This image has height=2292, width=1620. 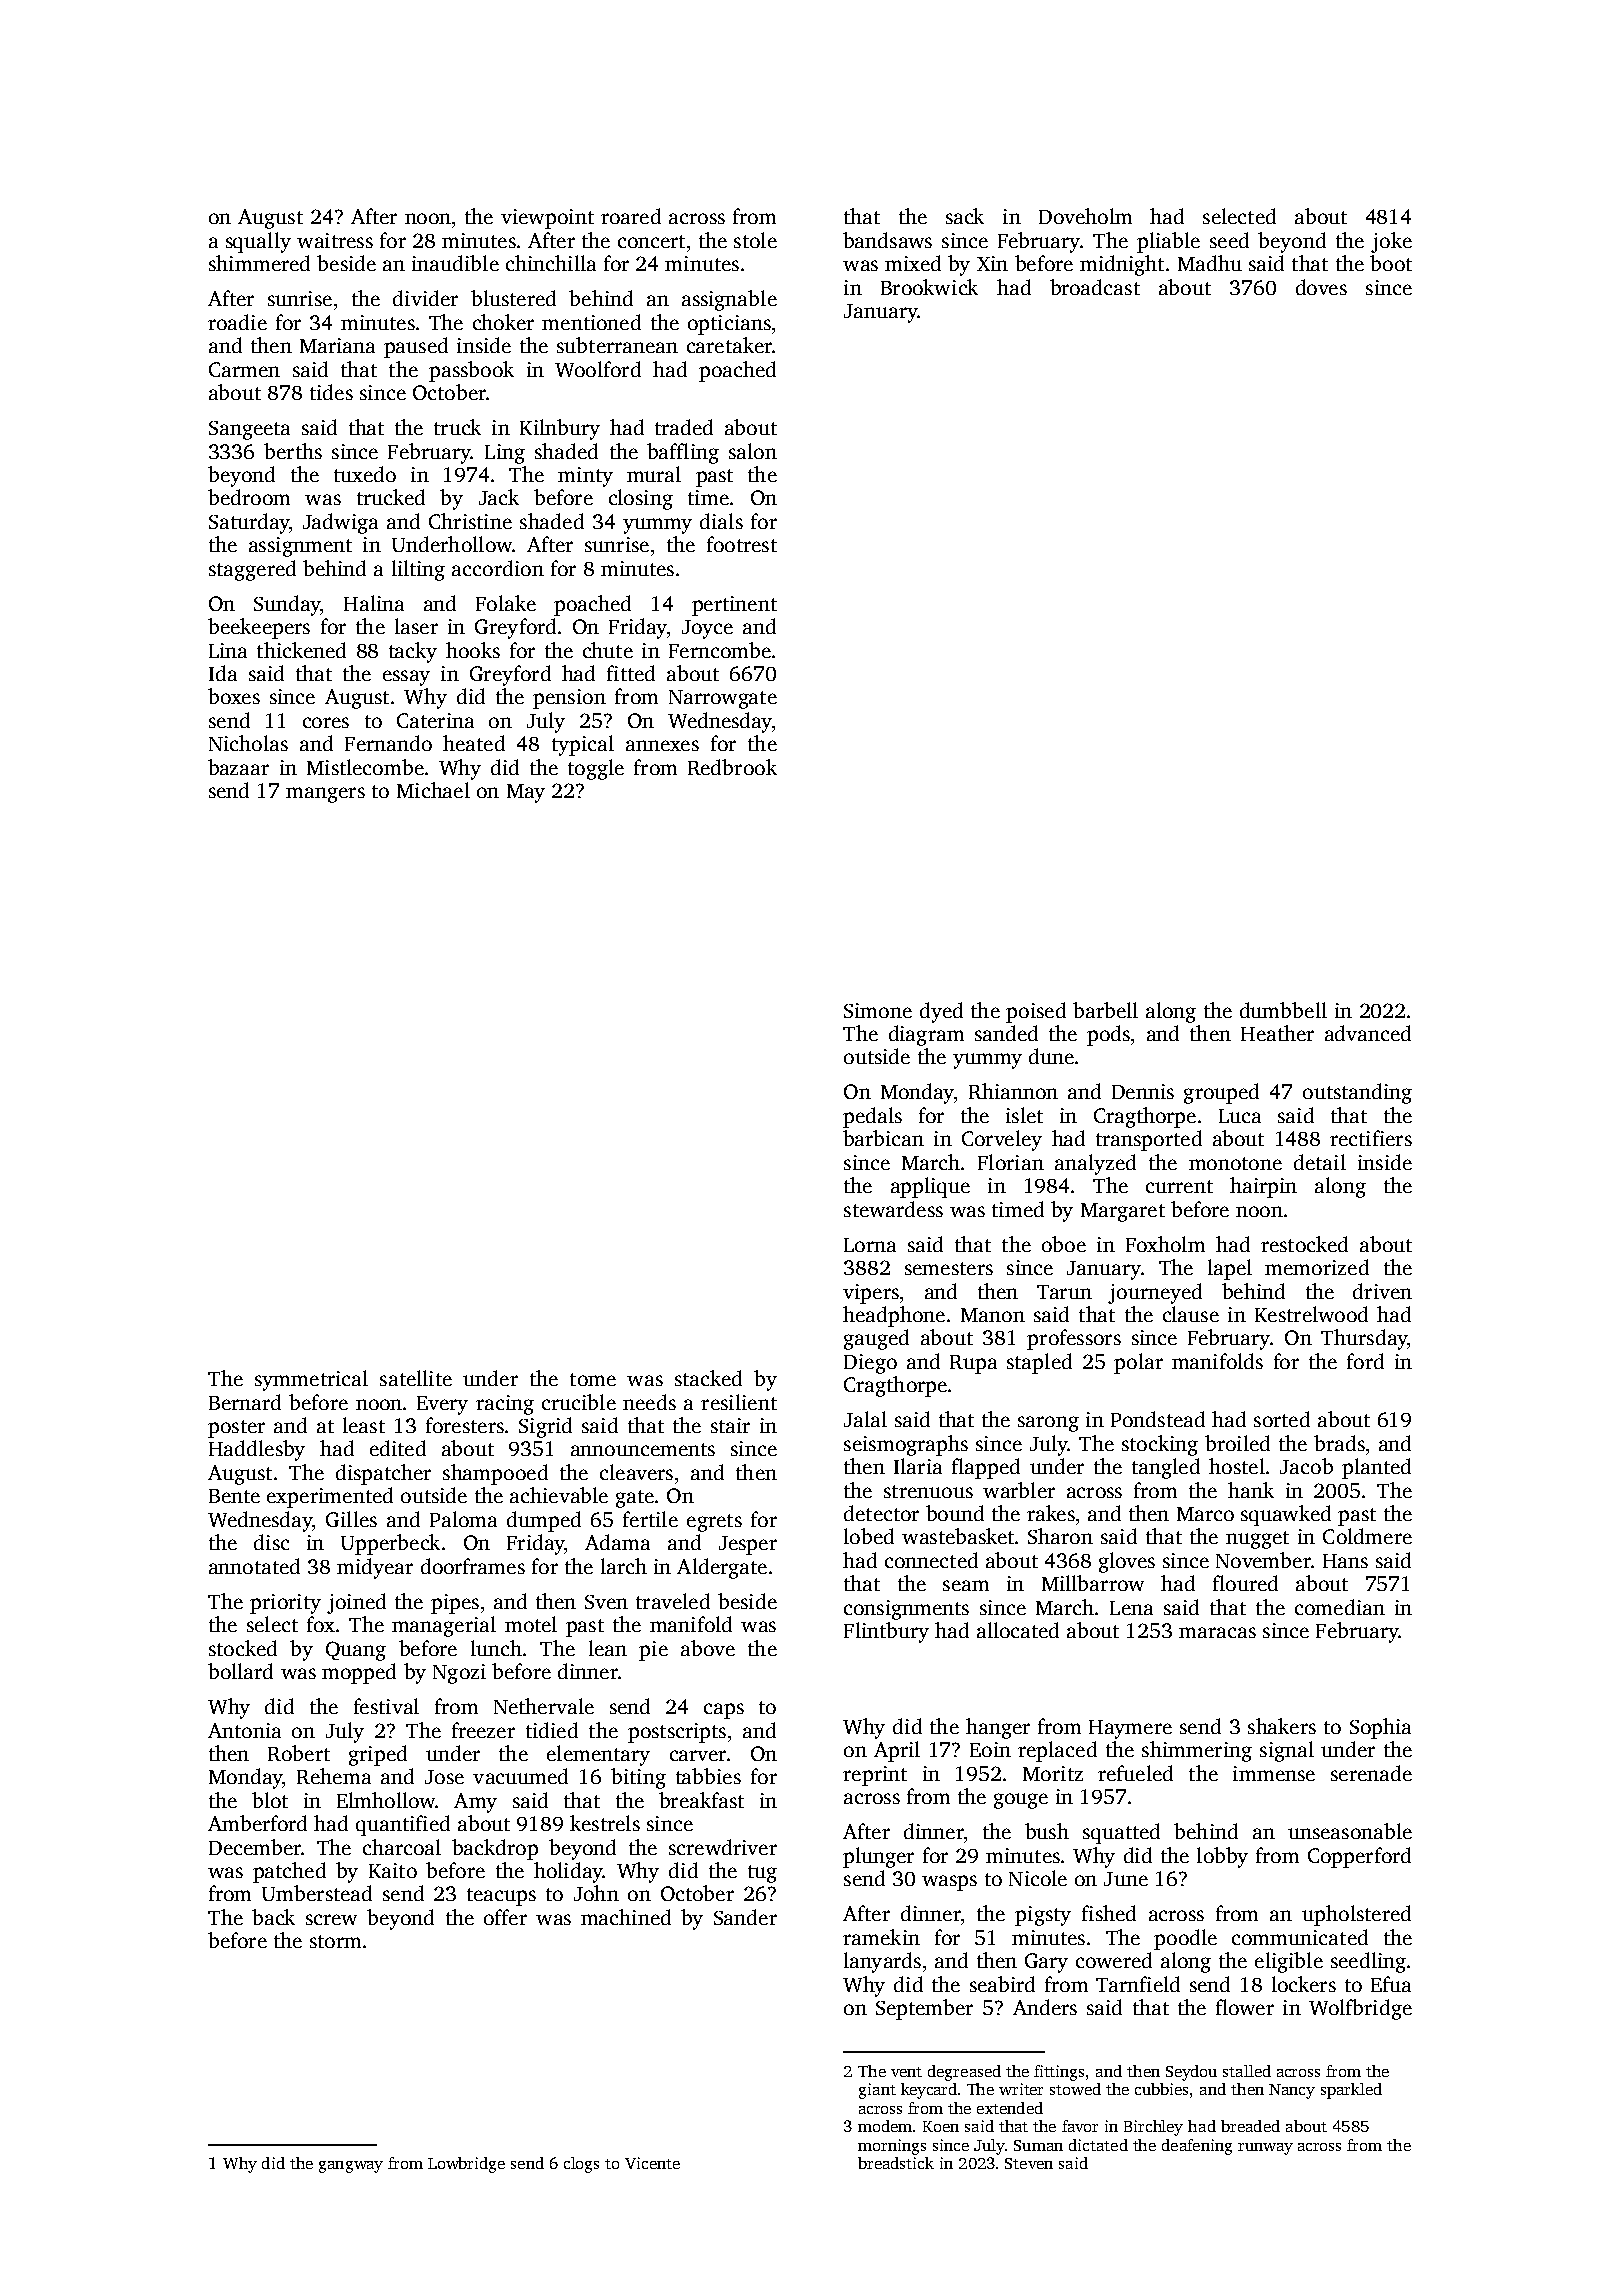 I want to click on April, so click(x=897, y=1751).
